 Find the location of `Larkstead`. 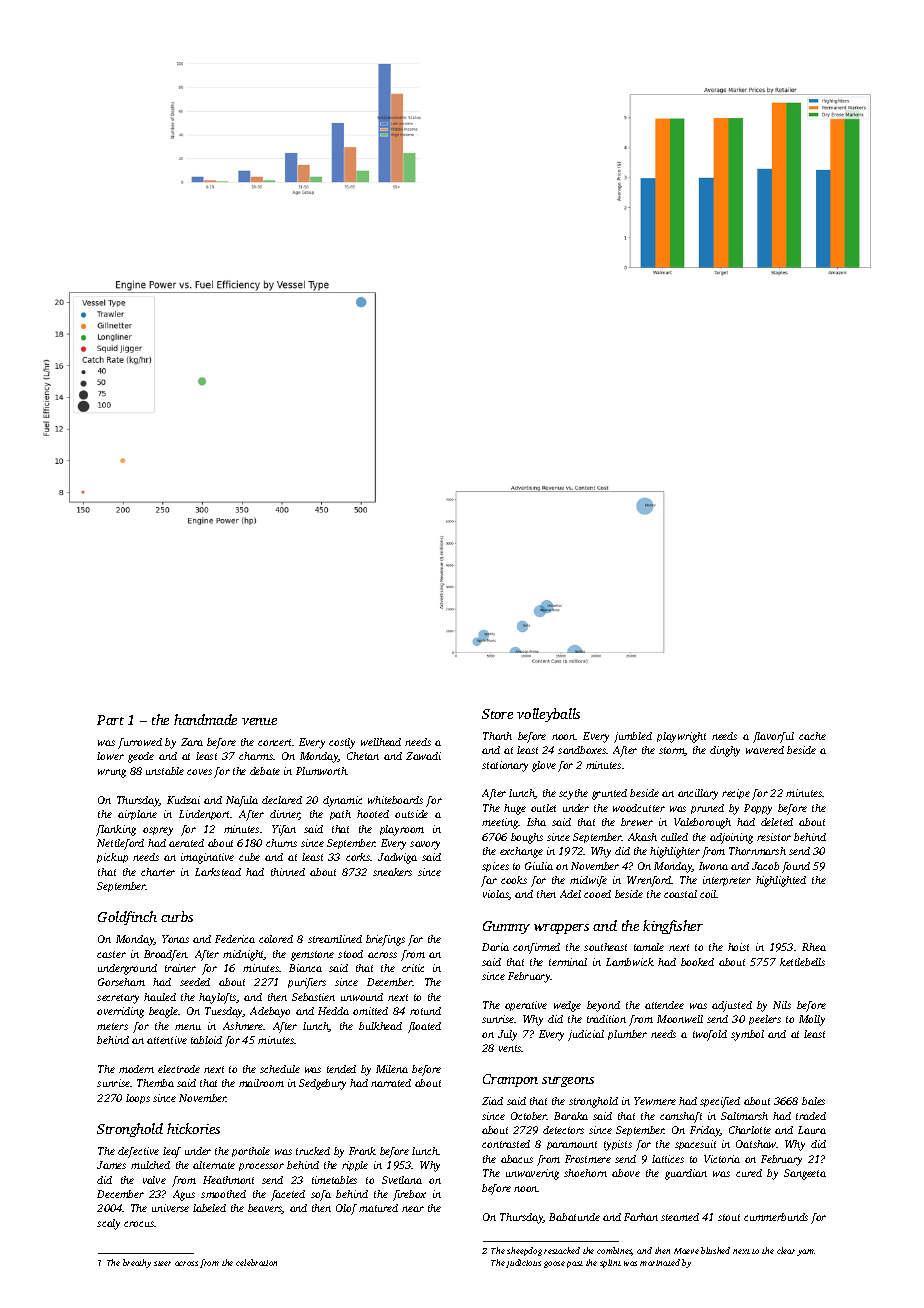

Larkstead is located at coordinates (218, 872).
